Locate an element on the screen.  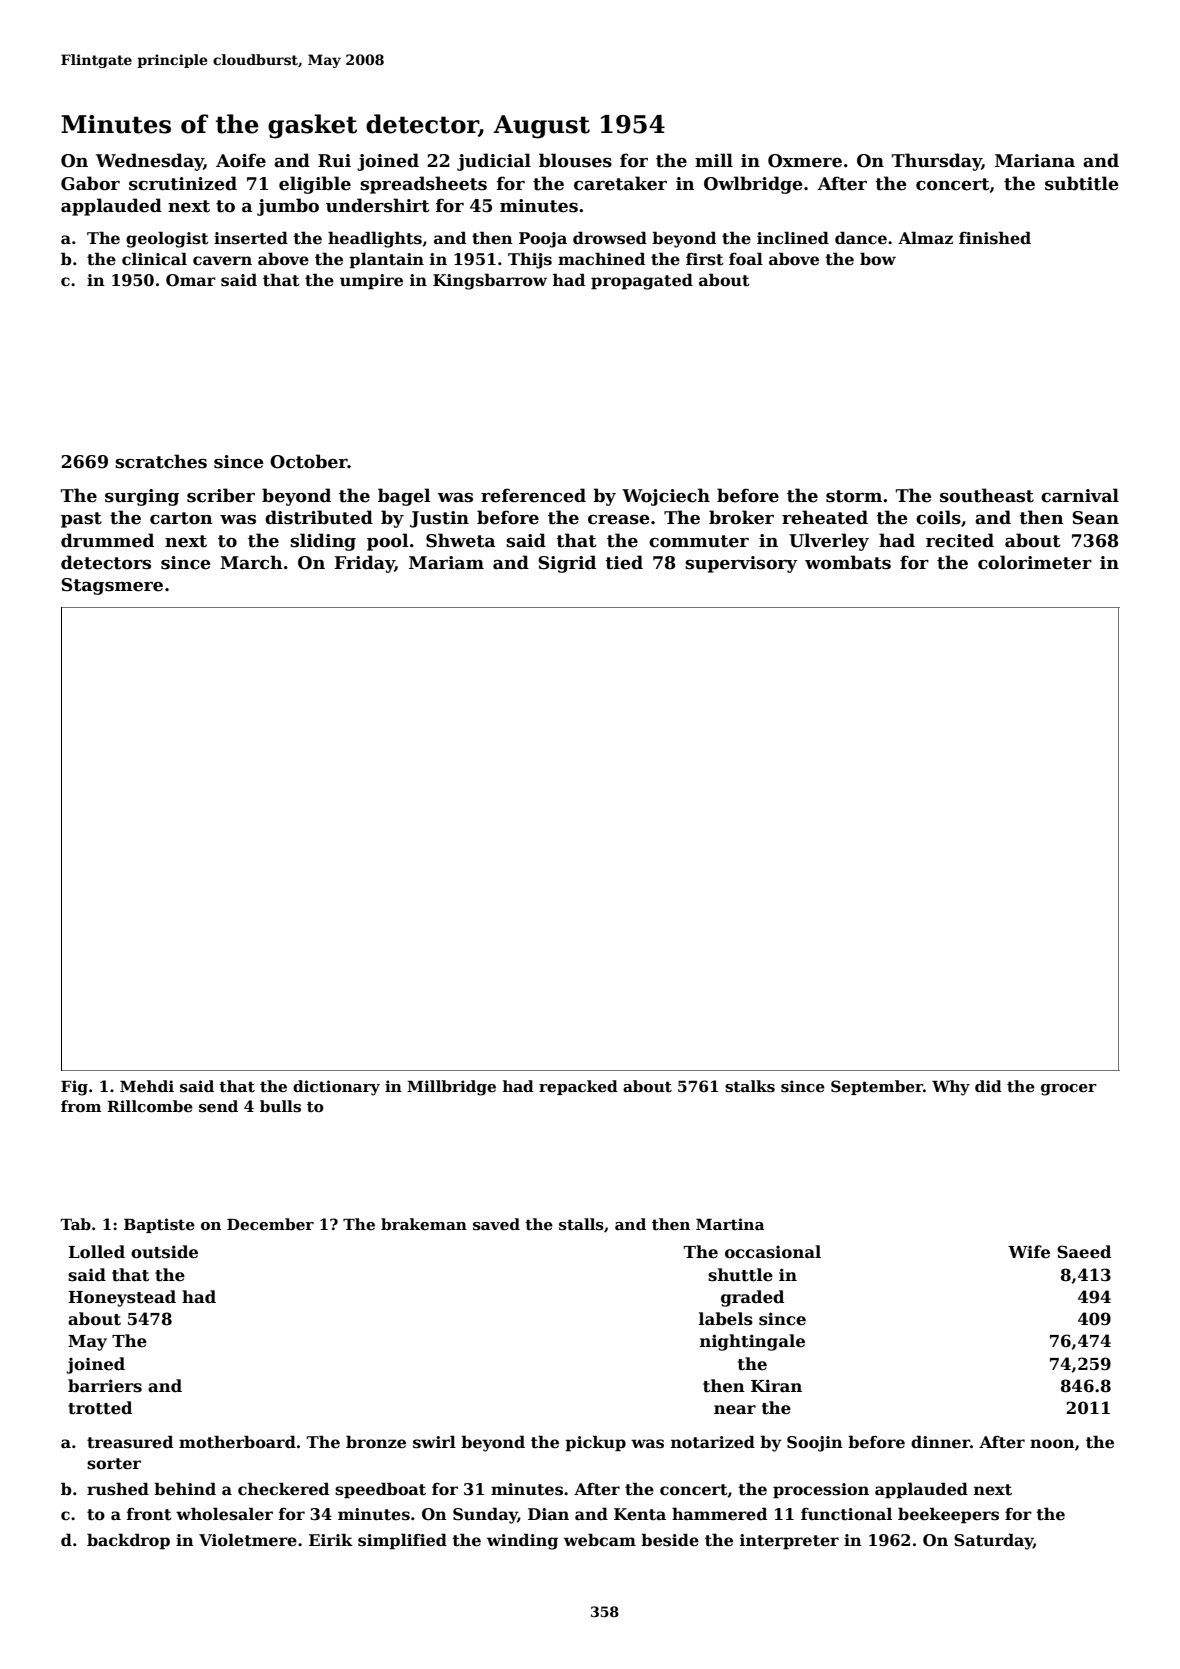
supervisory is located at coordinates (741, 564).
